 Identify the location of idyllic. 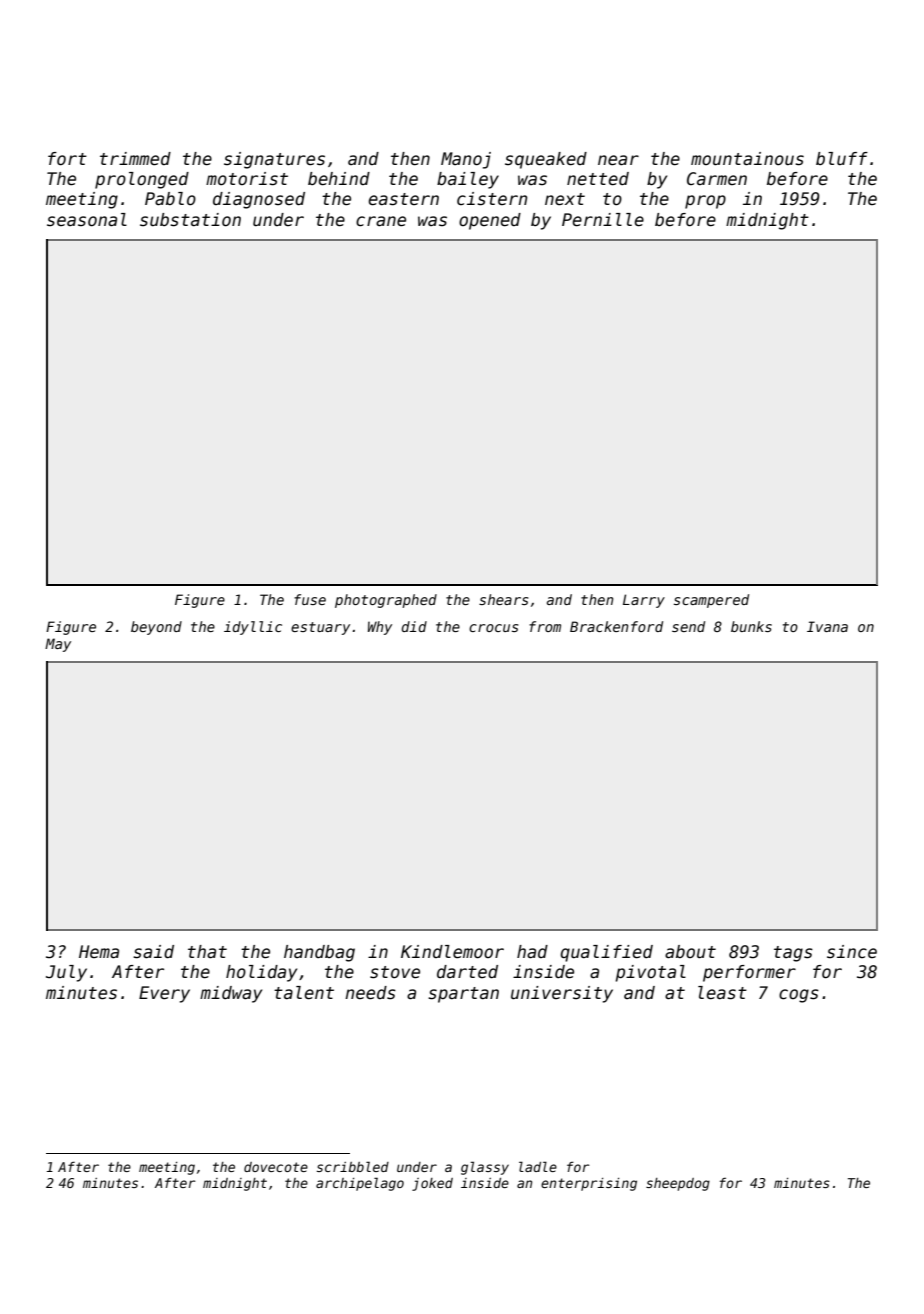
(253, 628).
